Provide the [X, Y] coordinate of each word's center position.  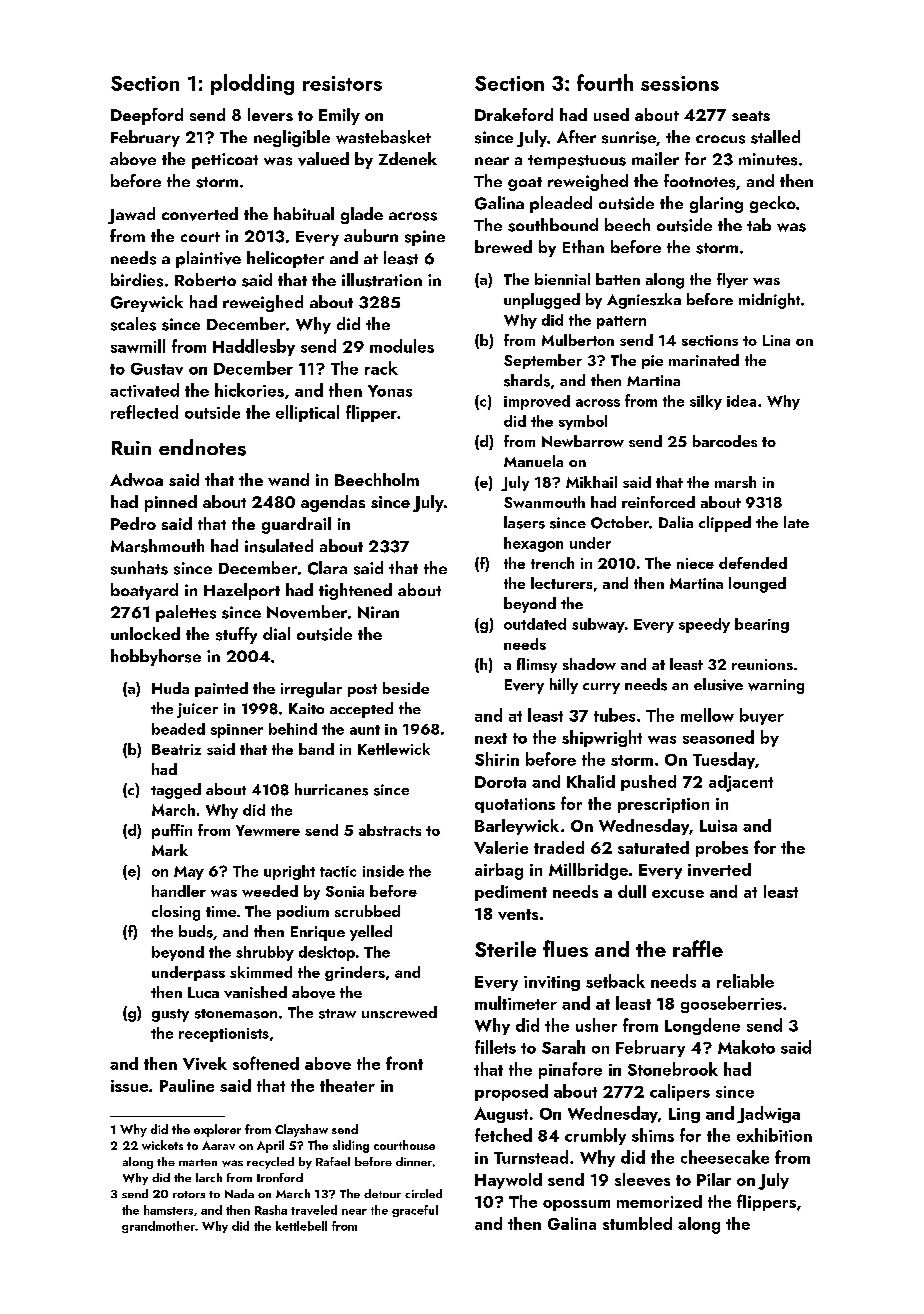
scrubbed [367, 911]
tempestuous [577, 162]
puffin [172, 831]
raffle [698, 948]
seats [751, 116]
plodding [252, 84]
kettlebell [301, 1226]
